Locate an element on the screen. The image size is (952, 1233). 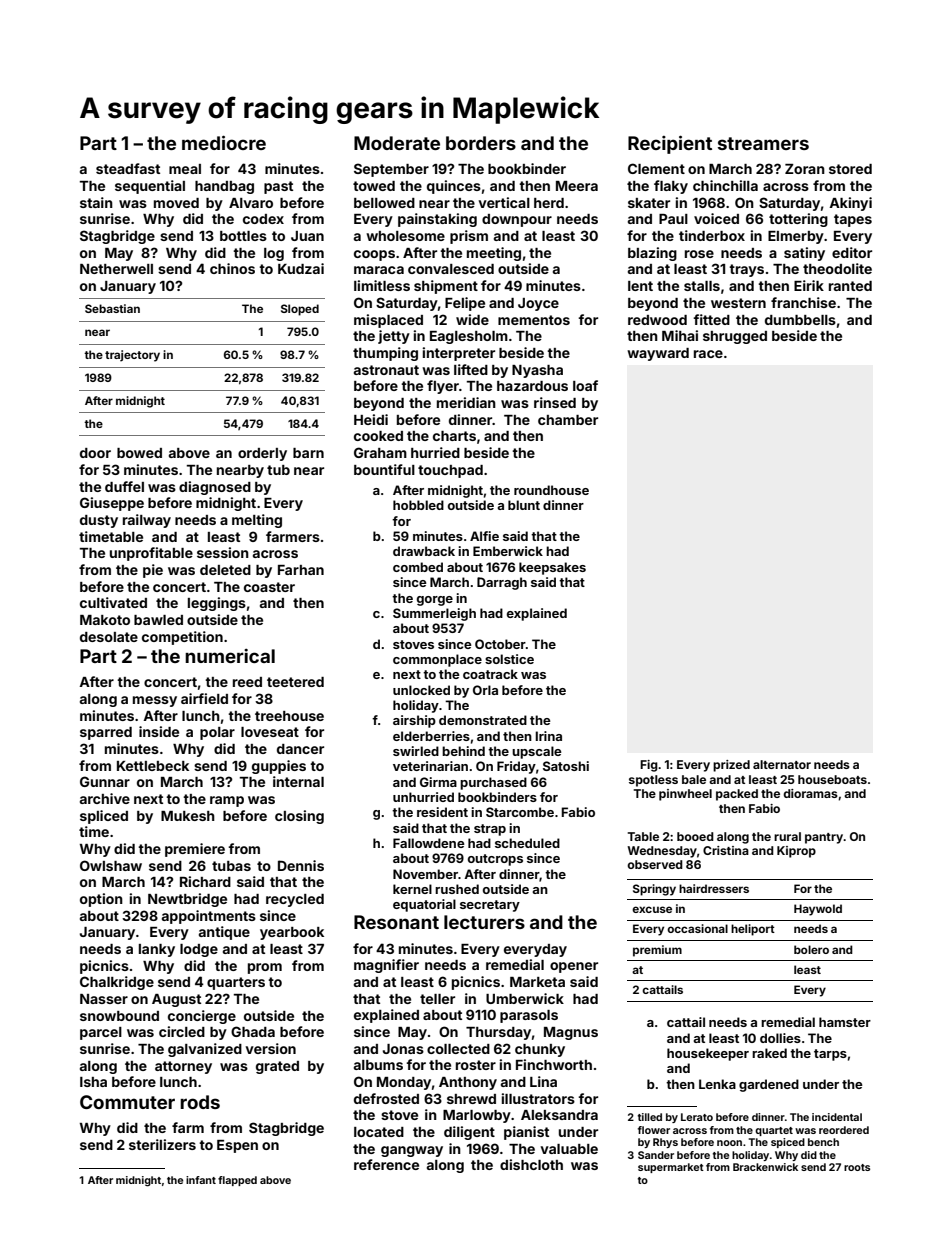
hairdressers is located at coordinates (714, 888).
